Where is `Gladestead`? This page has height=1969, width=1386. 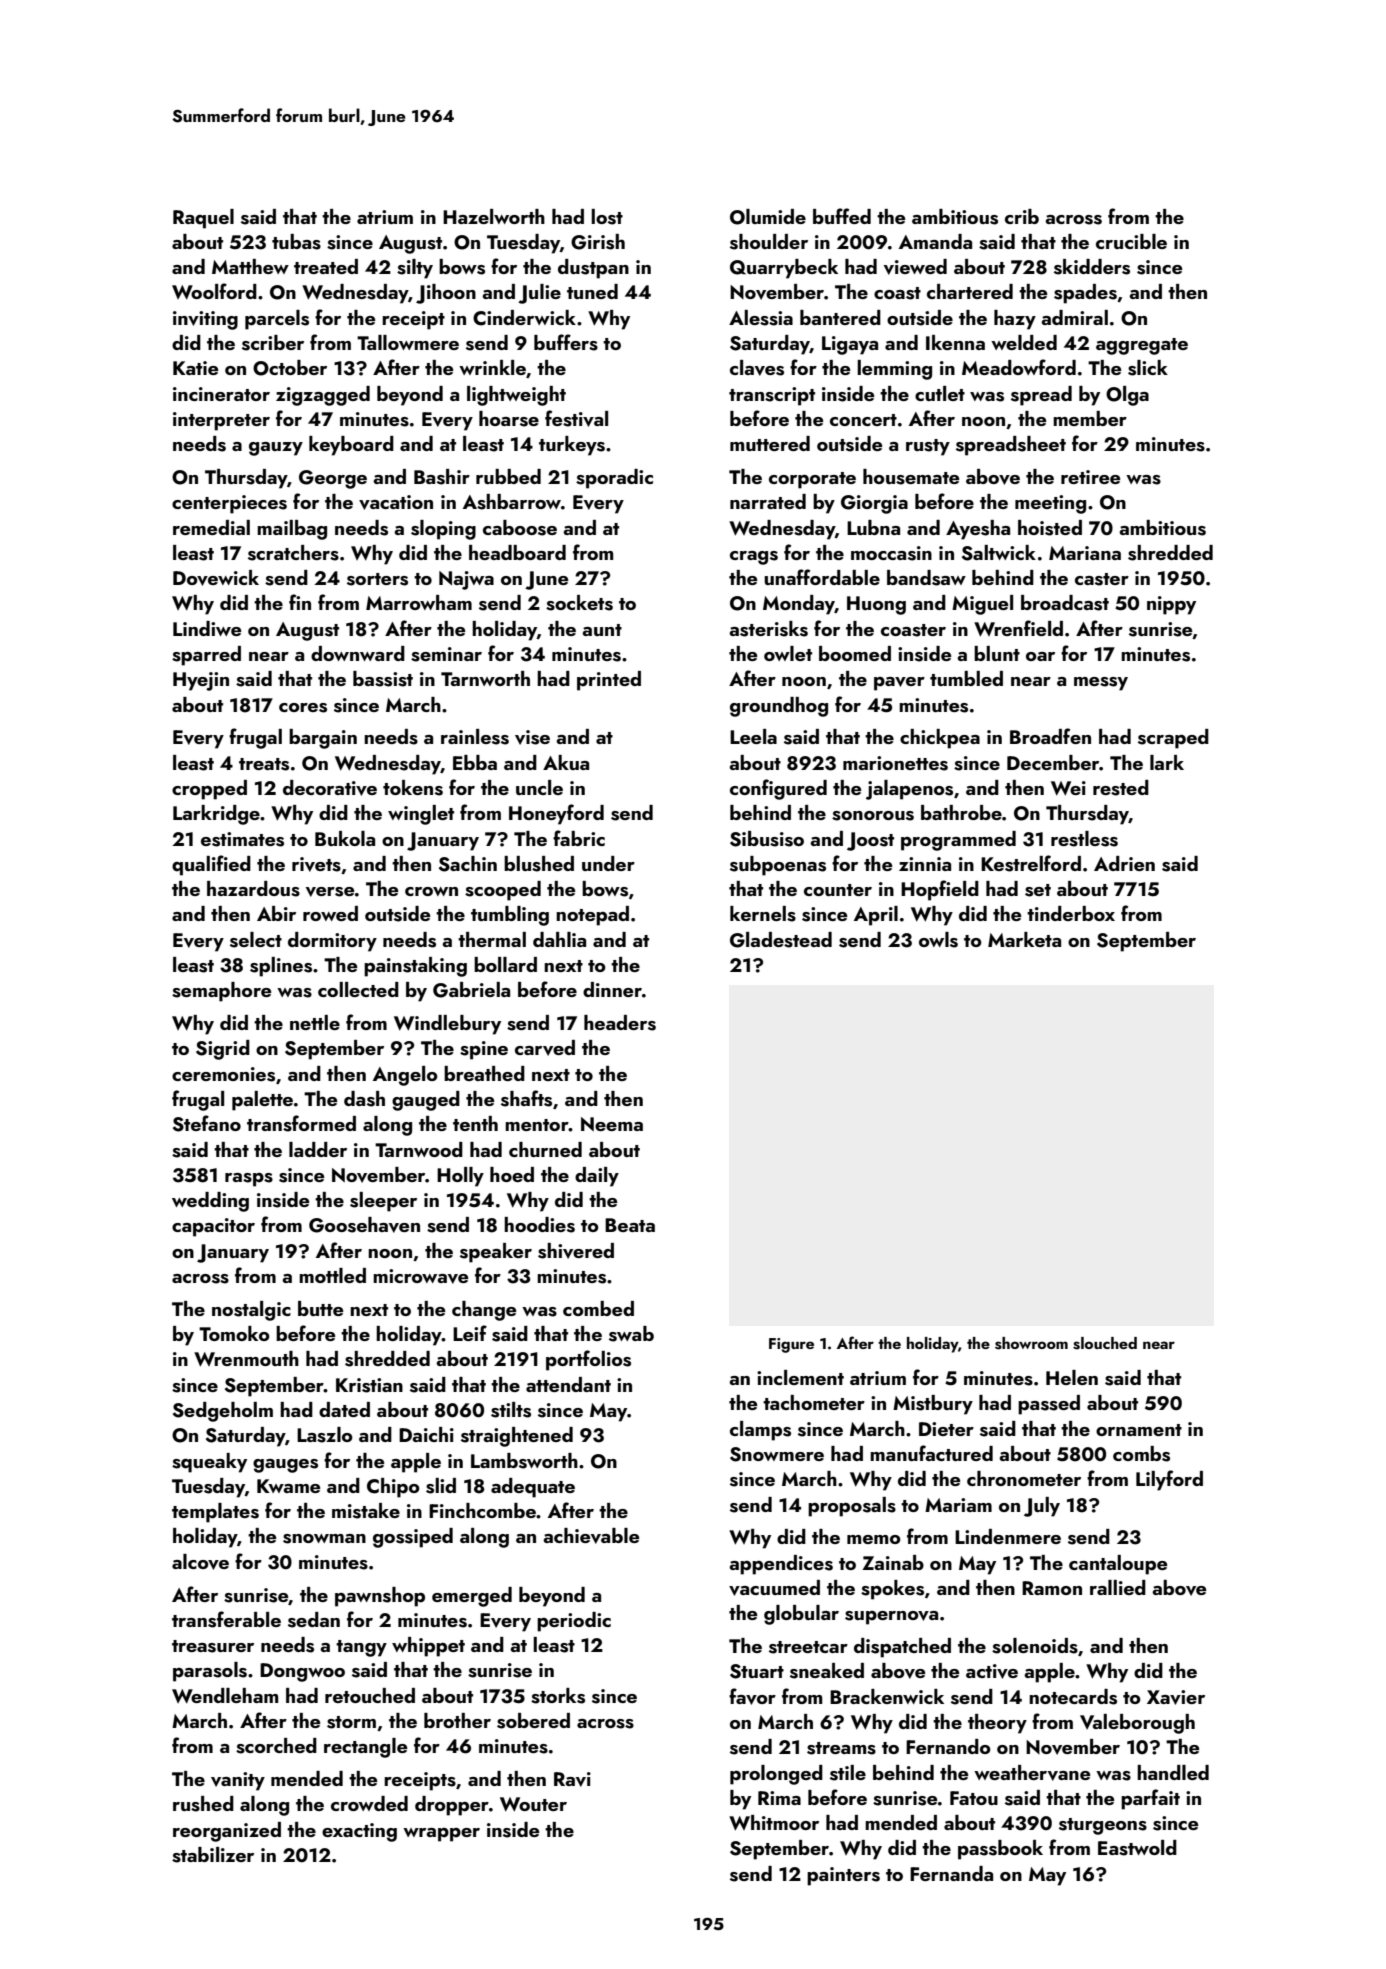 Gladestead is located at coordinates (781, 940).
